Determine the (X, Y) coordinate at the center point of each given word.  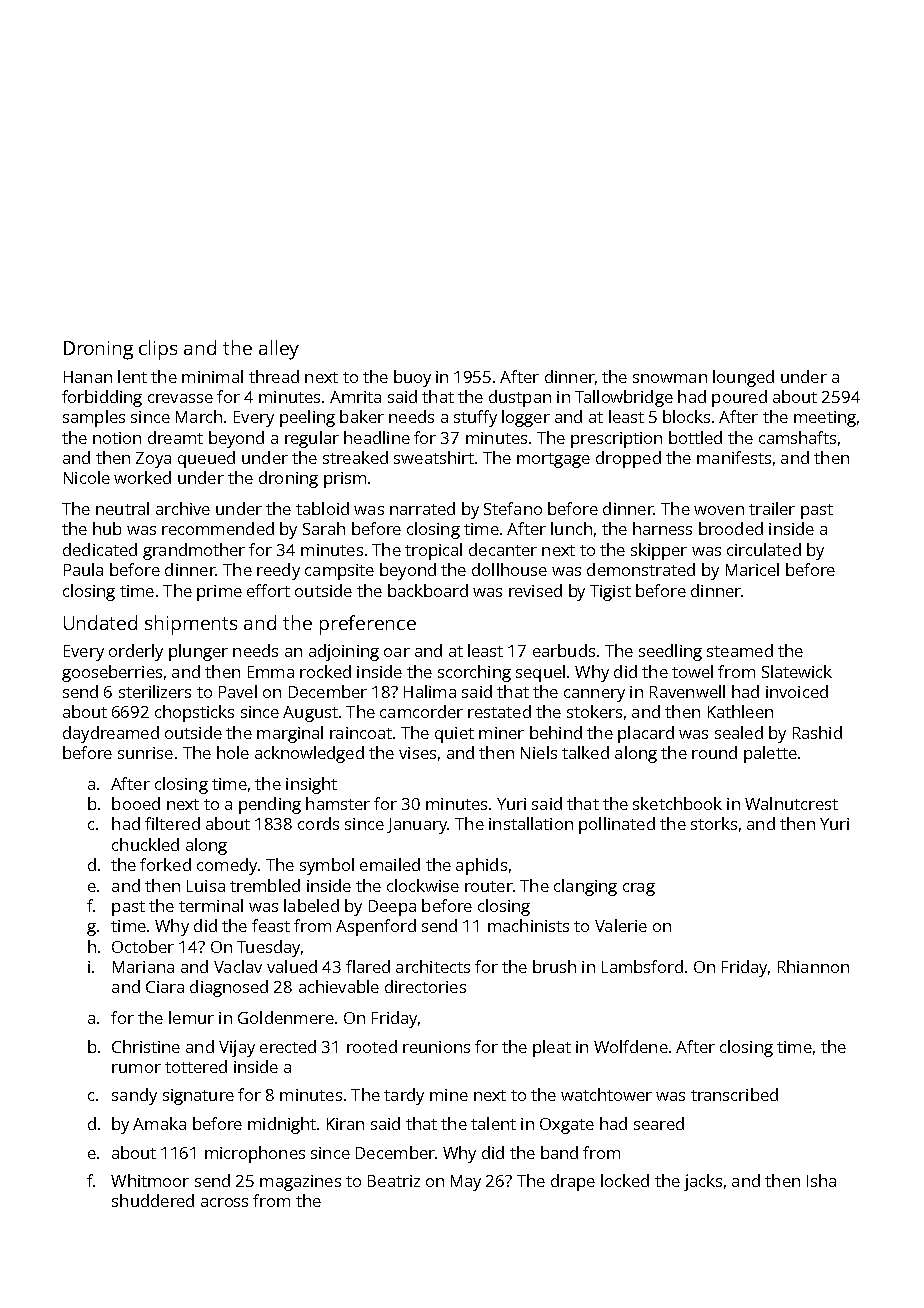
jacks (703, 1182)
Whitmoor (150, 1180)
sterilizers (155, 691)
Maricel (752, 569)
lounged (743, 378)
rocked (325, 671)
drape (573, 1182)
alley (279, 350)
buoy (412, 378)
